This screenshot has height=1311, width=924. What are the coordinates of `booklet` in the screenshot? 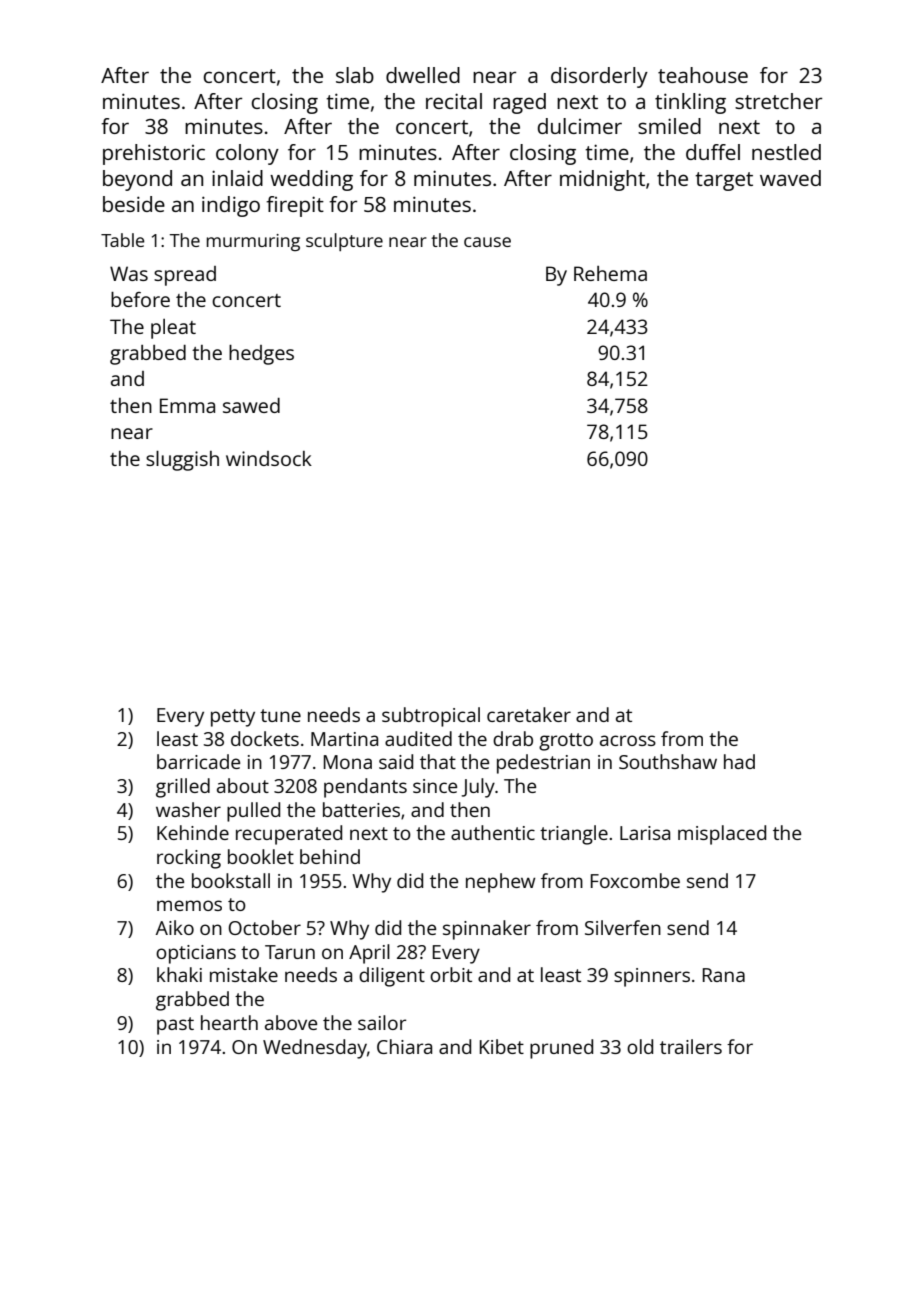 It's located at (261, 856).
